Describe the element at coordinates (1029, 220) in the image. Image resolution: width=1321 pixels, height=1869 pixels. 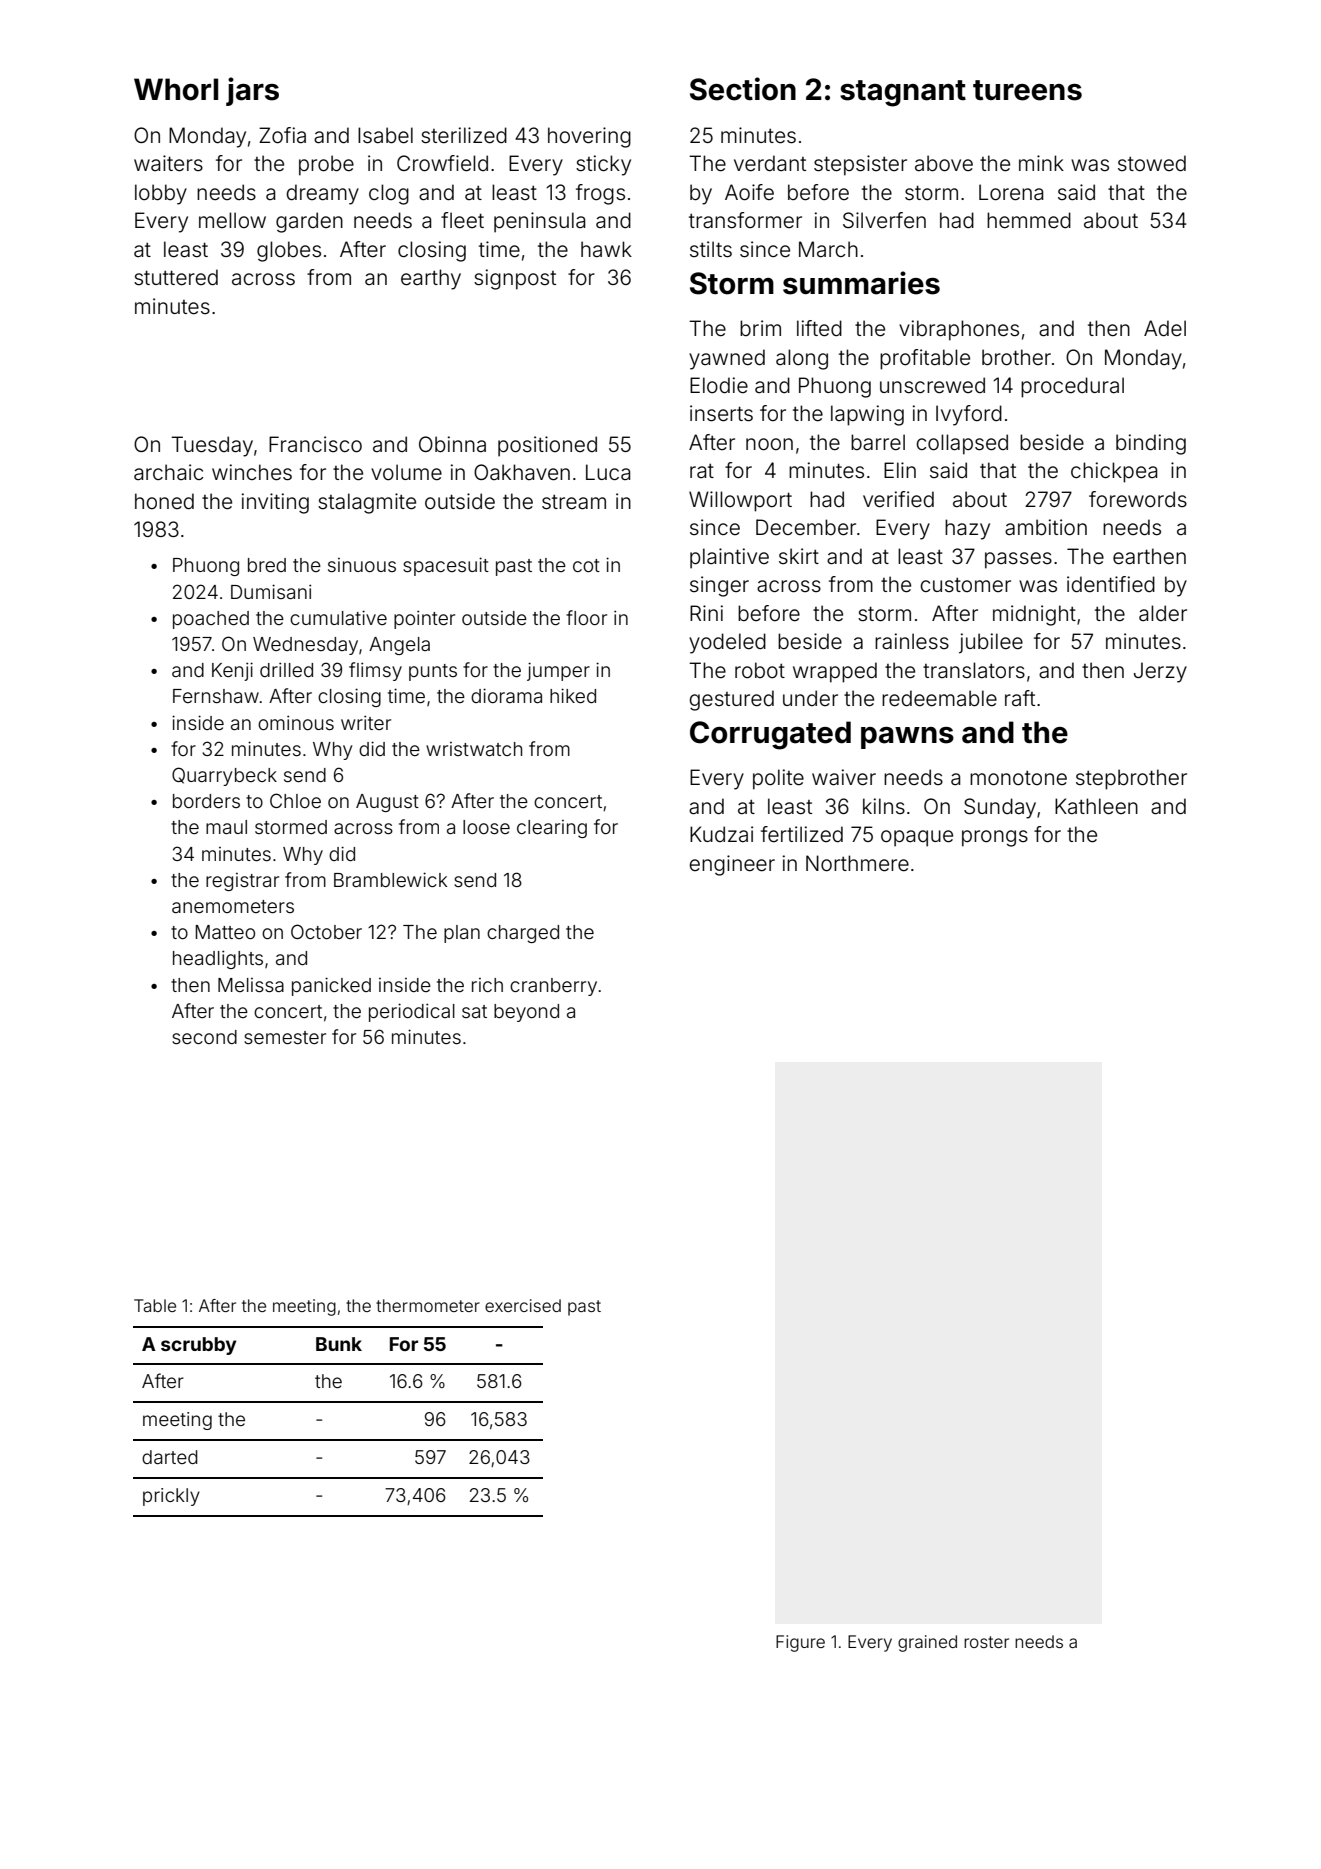
I see `hemmed` at that location.
